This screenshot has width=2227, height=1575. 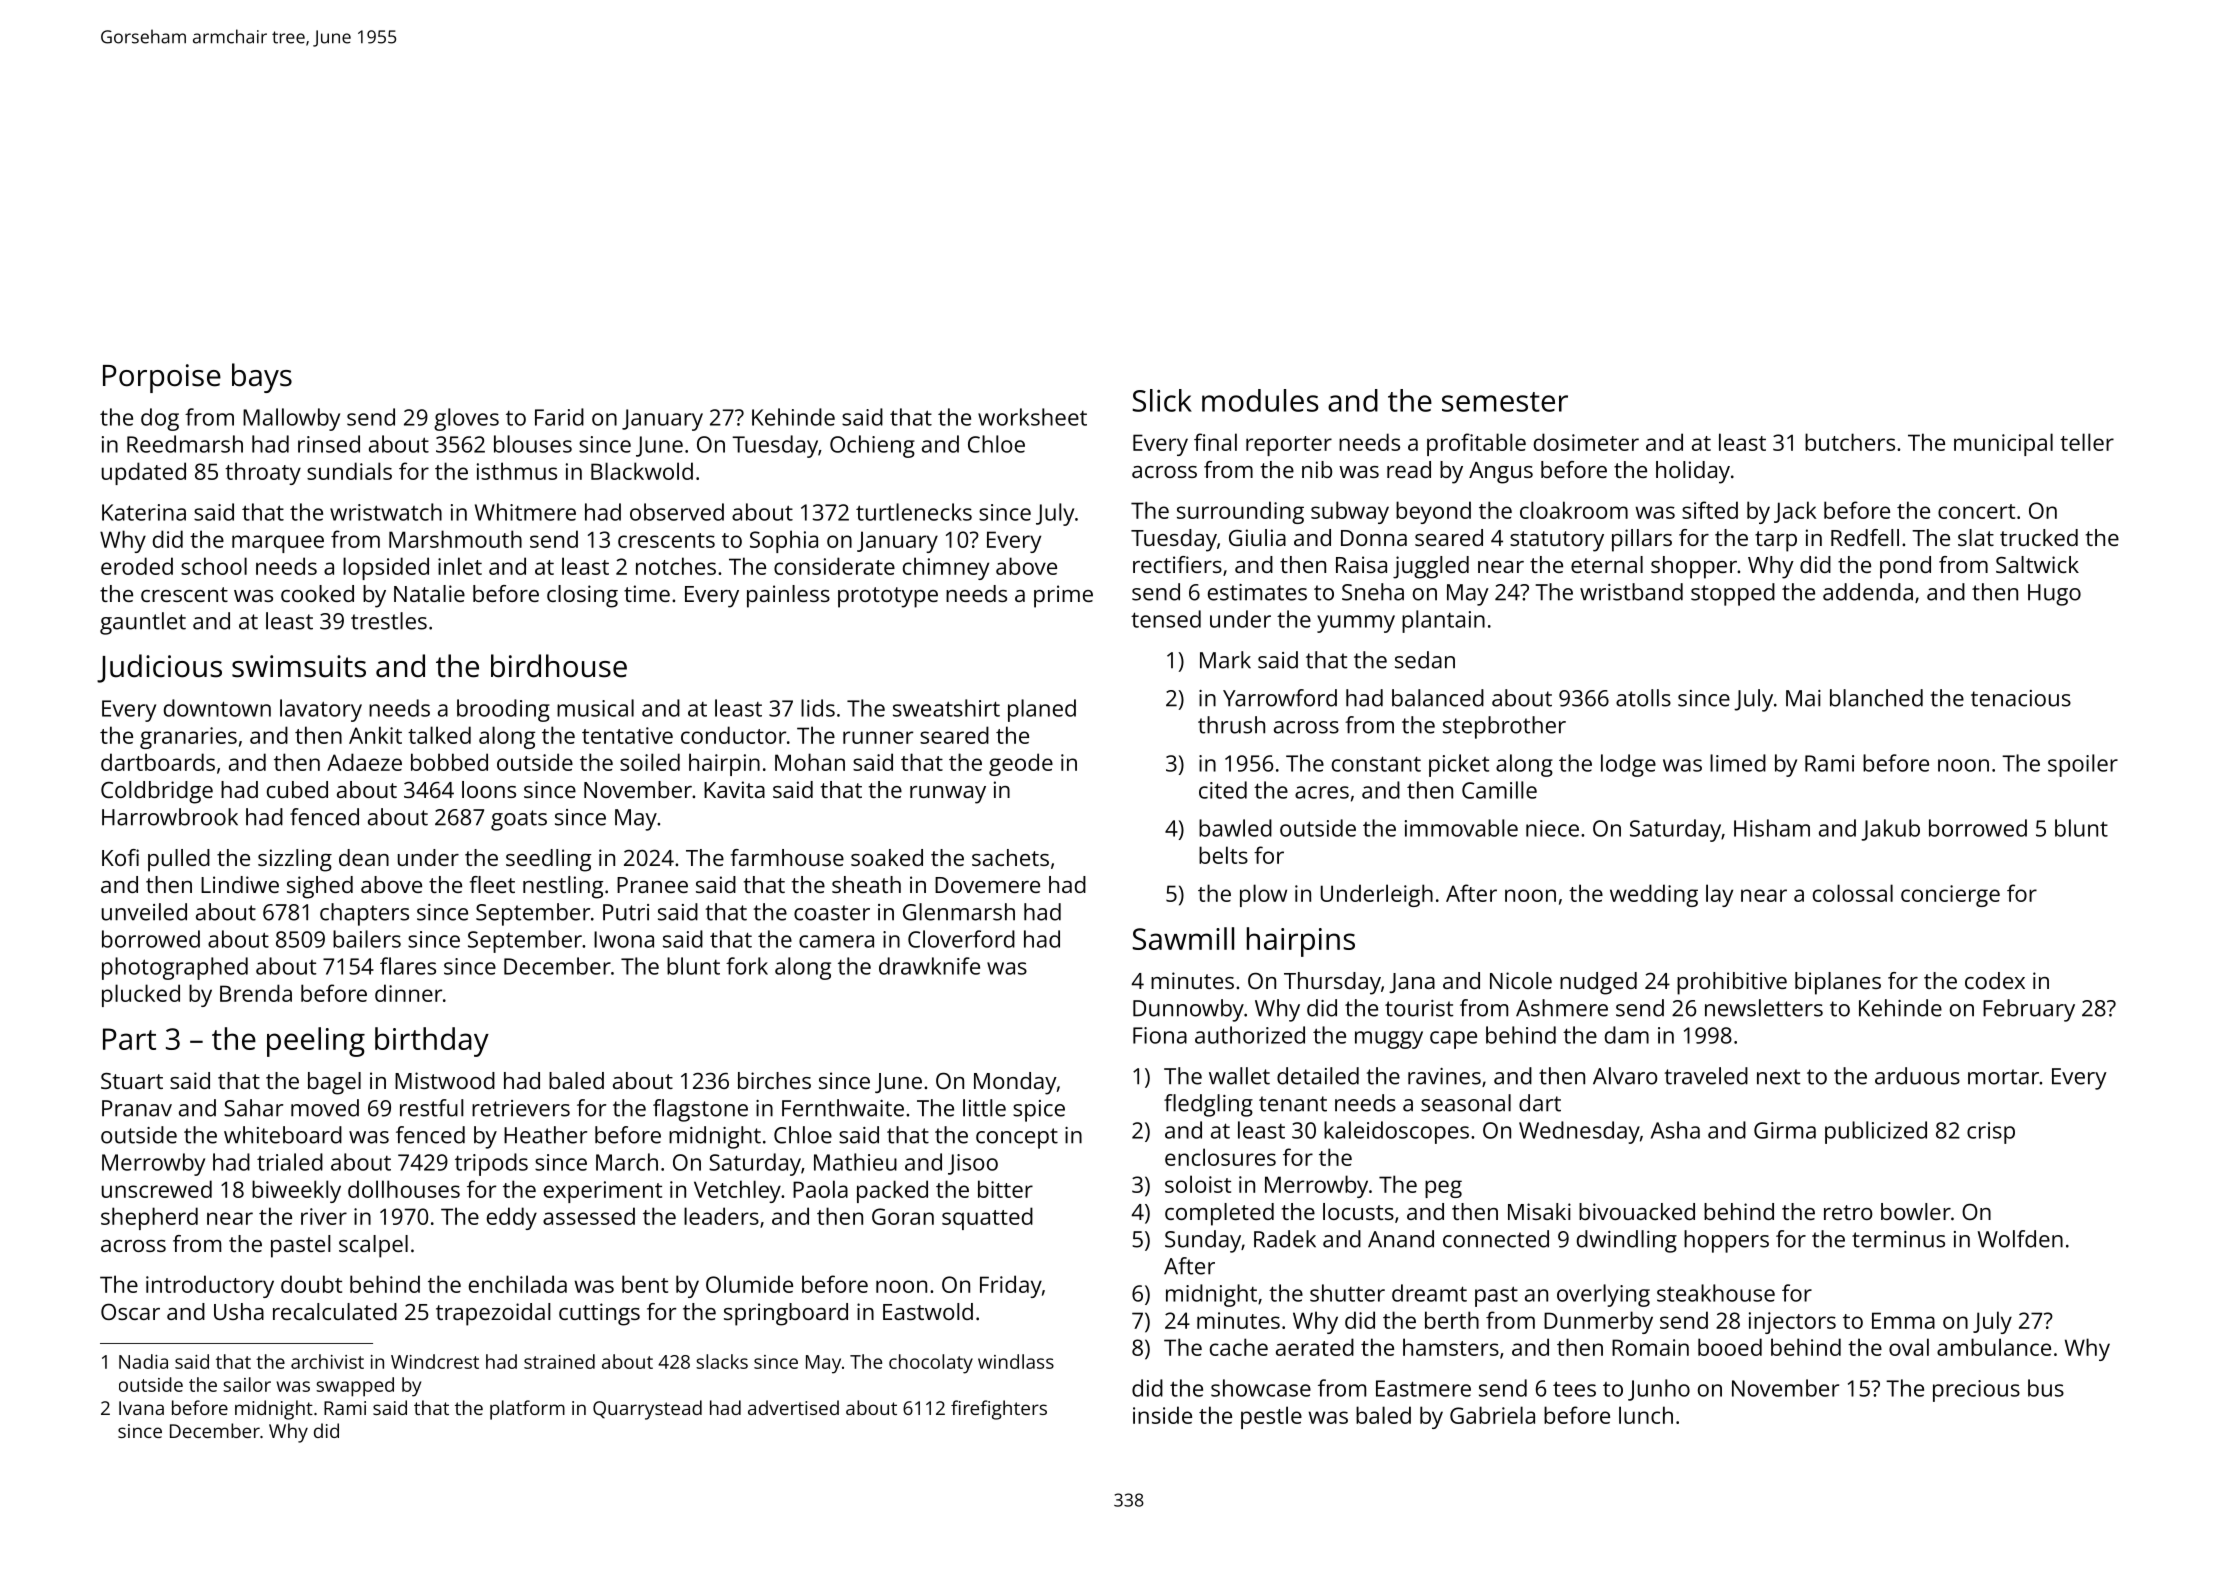 What do you see at coordinates (1239, 1347) in the screenshot?
I see `cache` at bounding box center [1239, 1347].
